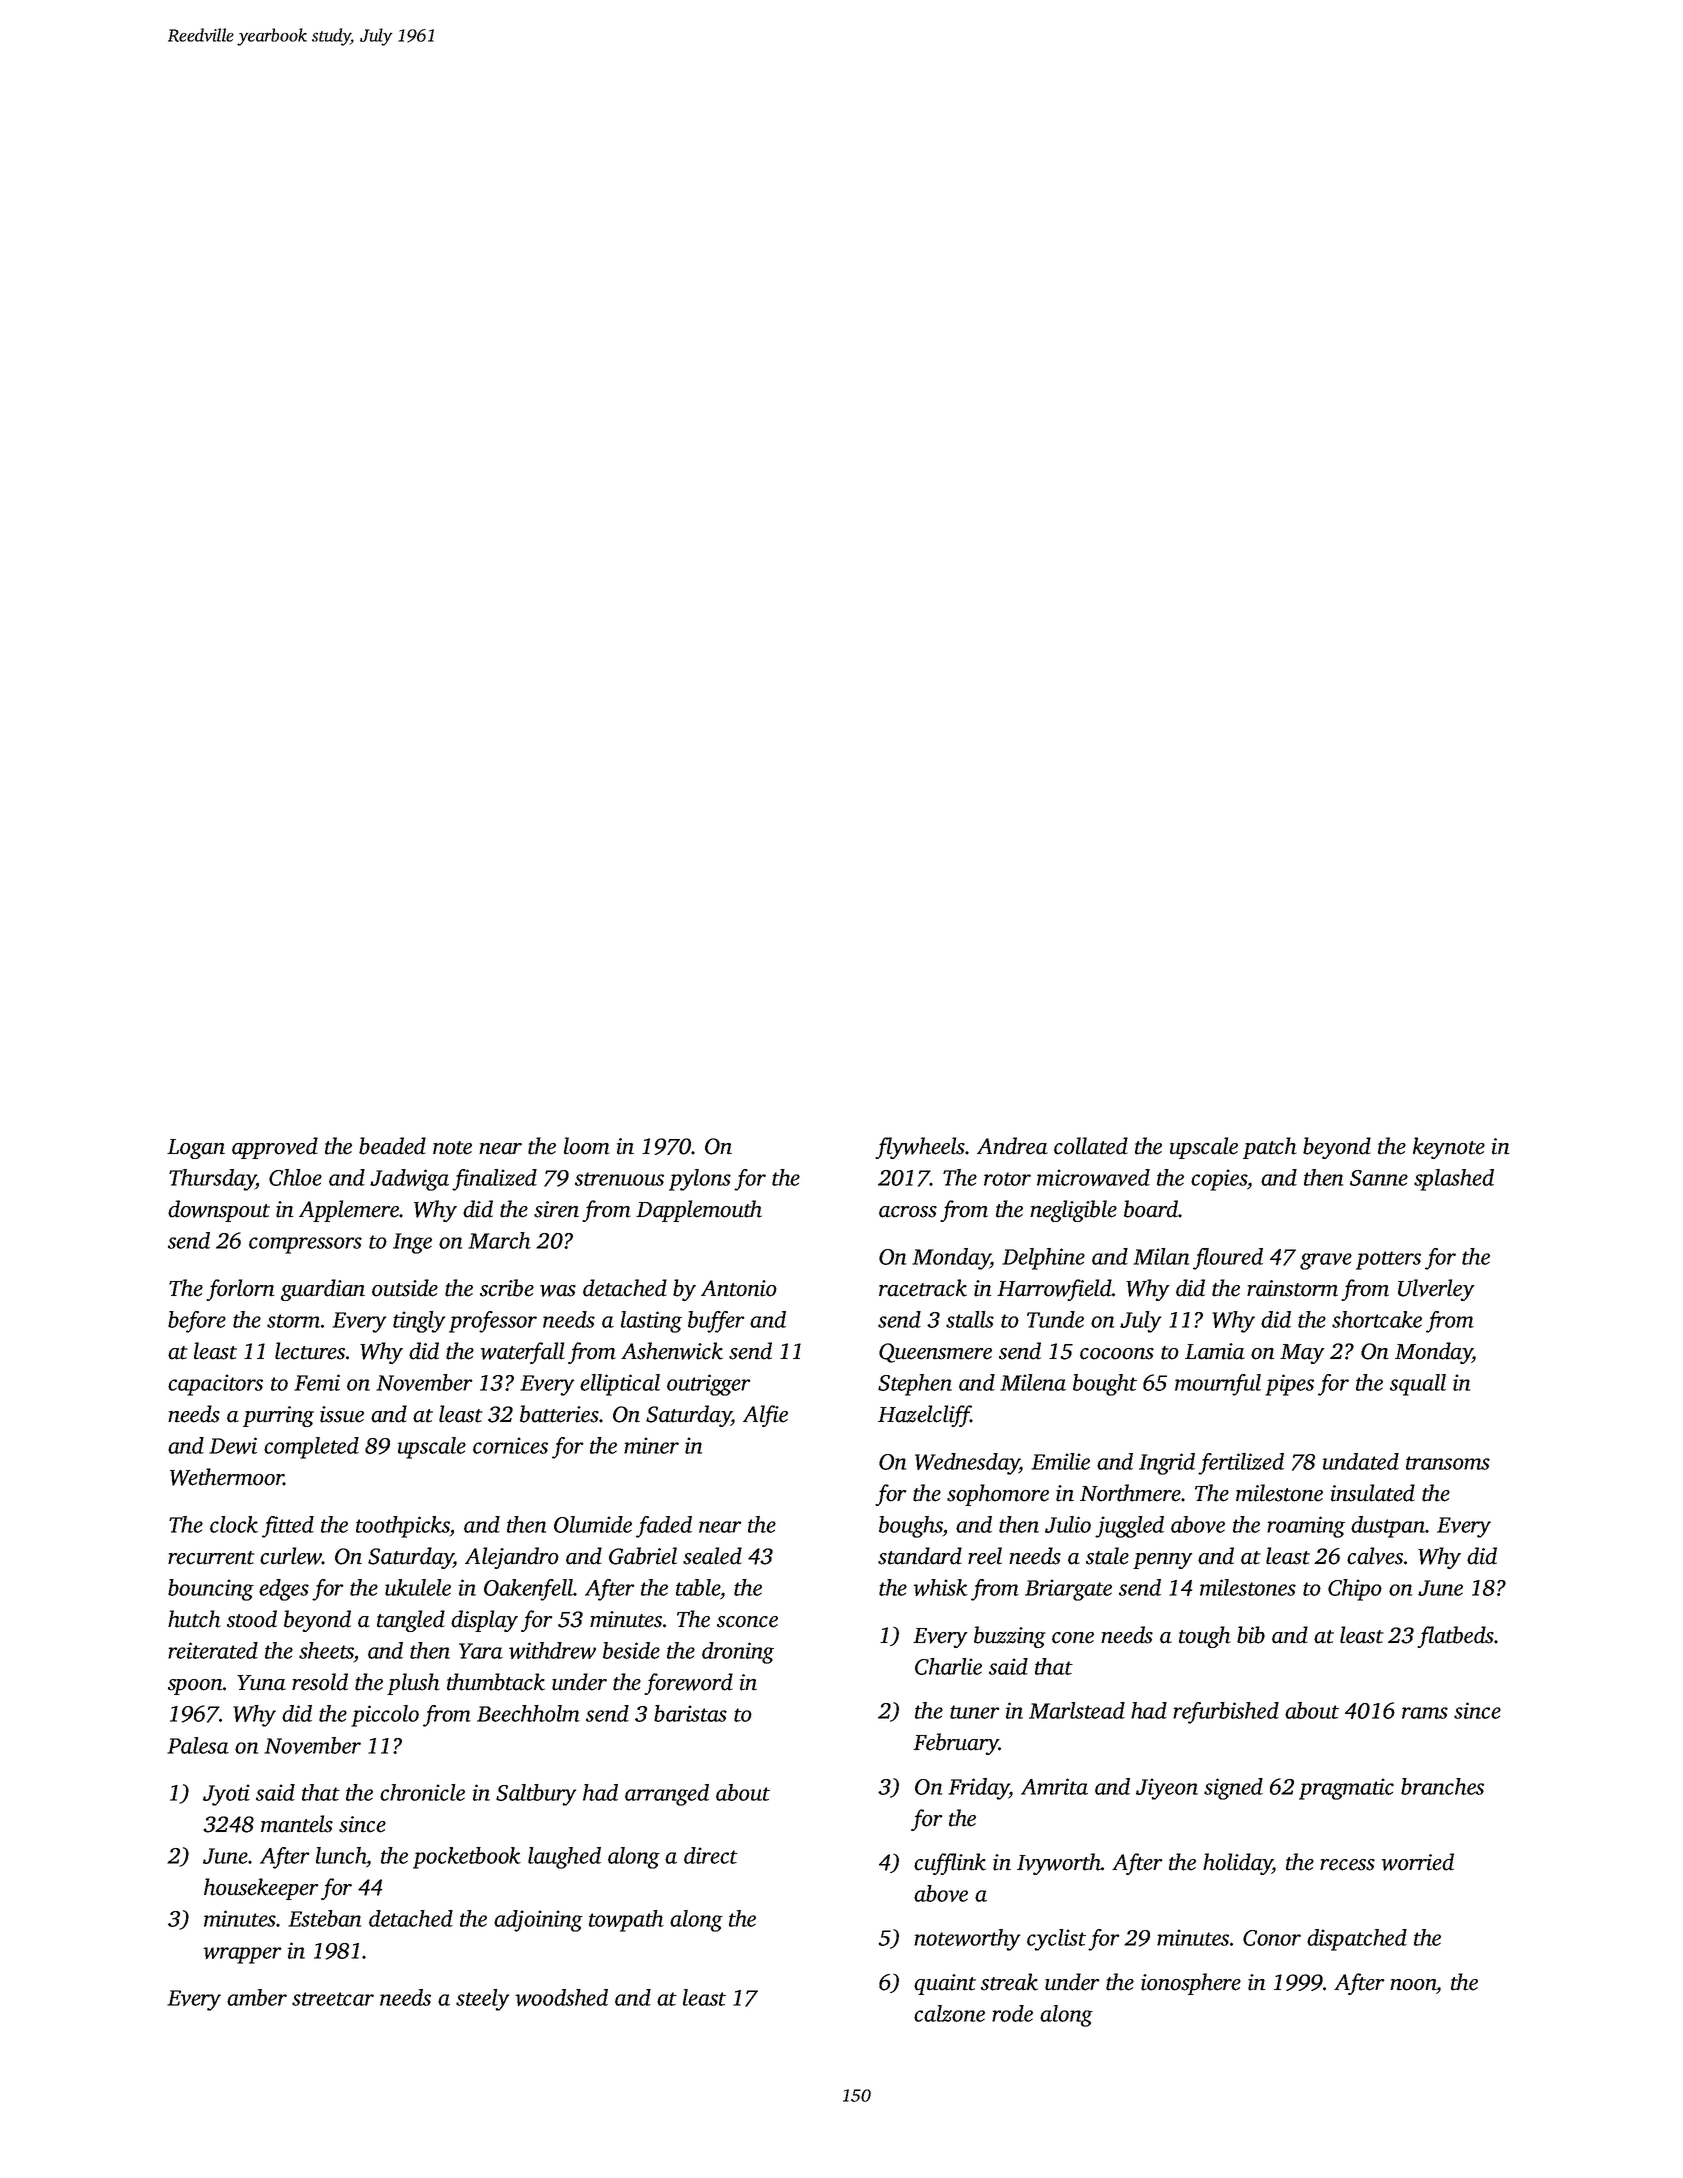  I want to click on reel, so click(985, 1556).
